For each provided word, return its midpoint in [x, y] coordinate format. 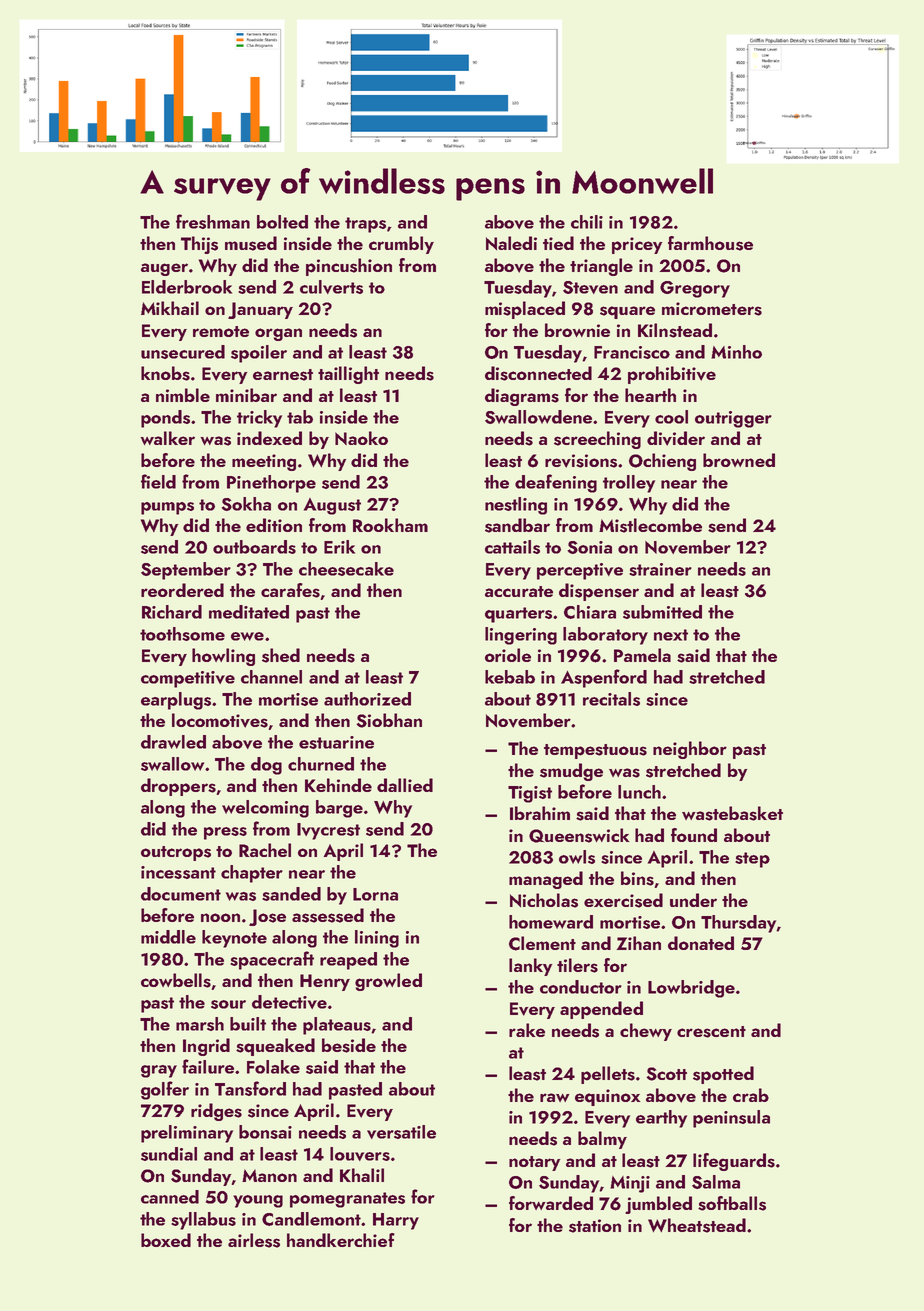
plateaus [337, 1026]
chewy [646, 1032]
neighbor [690, 750]
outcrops [176, 853]
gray [159, 1071]
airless [254, 1240]
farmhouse [710, 243]
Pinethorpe [271, 484]
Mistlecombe [650, 525]
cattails [512, 547]
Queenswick [579, 835]
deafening [556, 483]
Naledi [511, 243]
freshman [213, 221]
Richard [172, 612]
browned [739, 460]
